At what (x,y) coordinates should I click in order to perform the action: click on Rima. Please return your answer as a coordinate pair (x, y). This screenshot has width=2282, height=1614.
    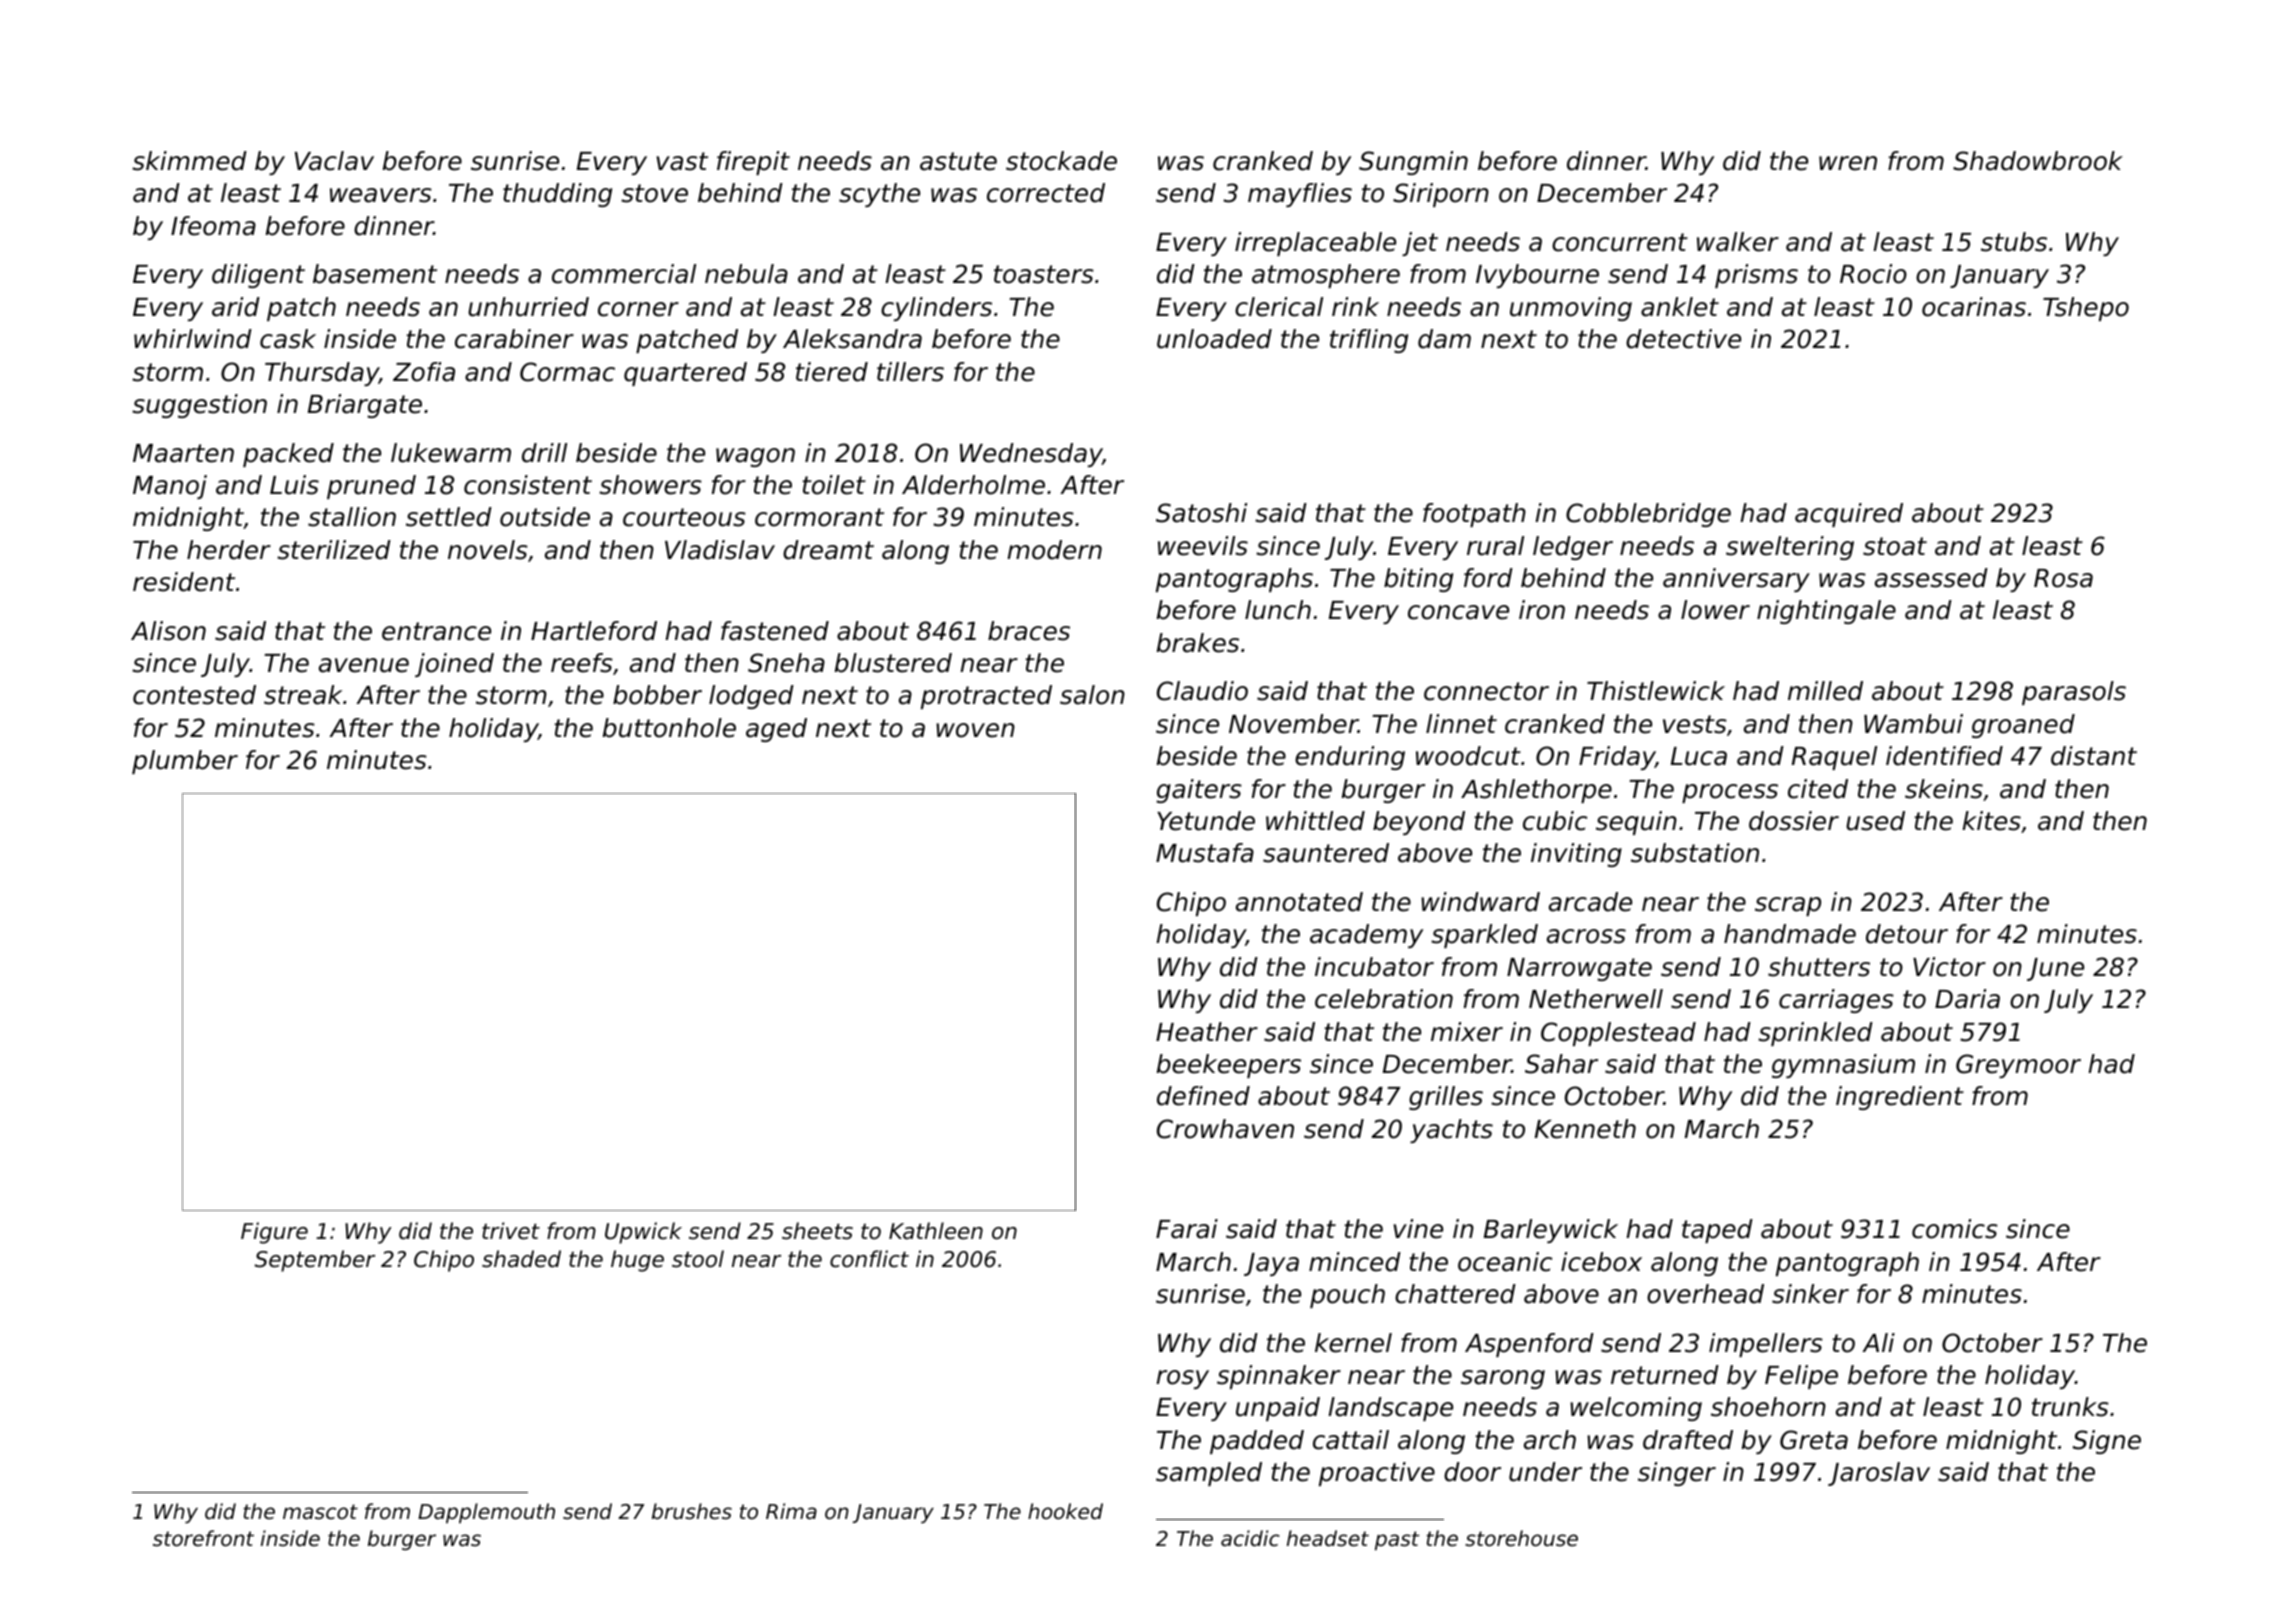
    Looking at the image, I should click on (791, 1511).
